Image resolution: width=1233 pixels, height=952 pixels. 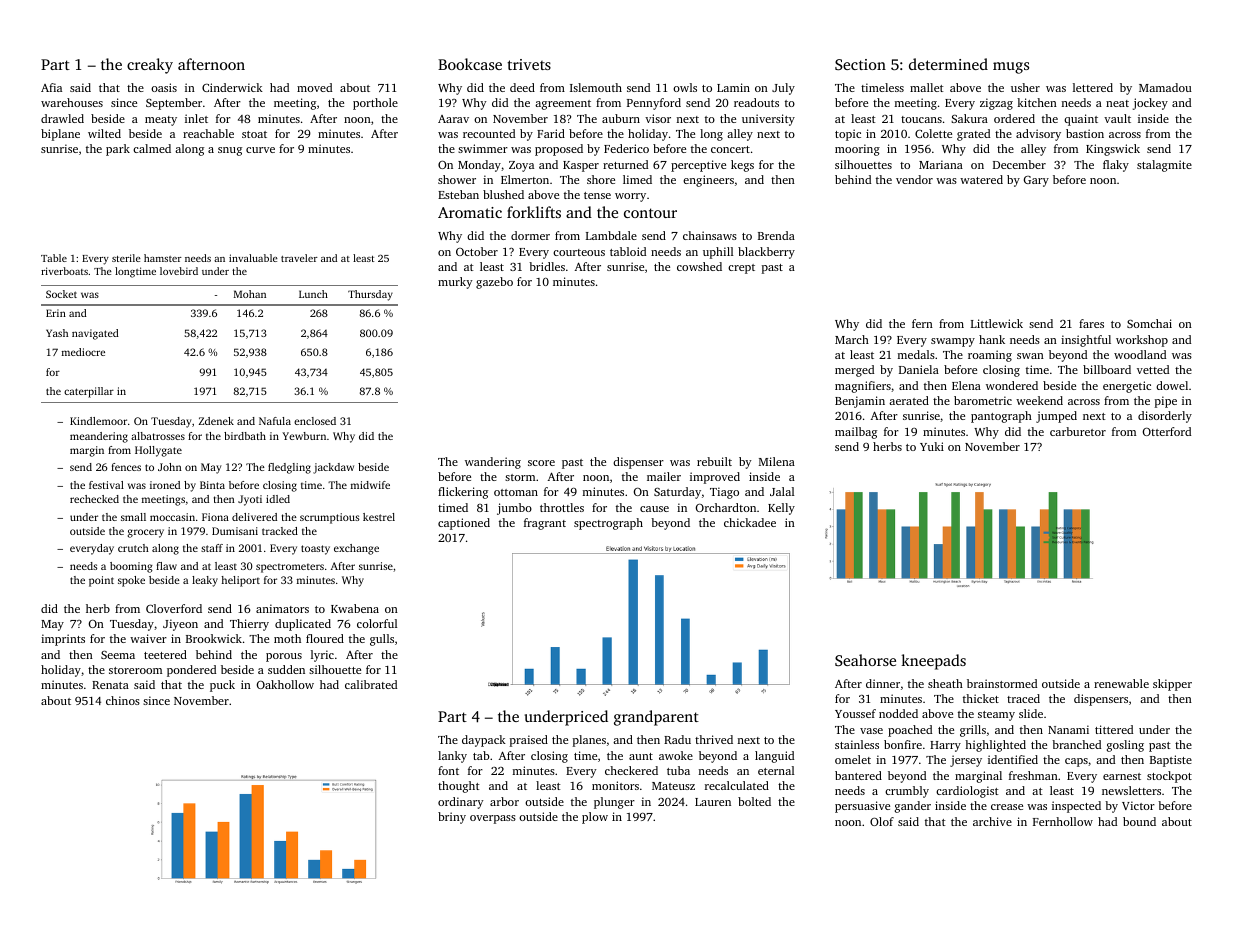 What do you see at coordinates (315, 421) in the page?
I see `enclosed` at bounding box center [315, 421].
